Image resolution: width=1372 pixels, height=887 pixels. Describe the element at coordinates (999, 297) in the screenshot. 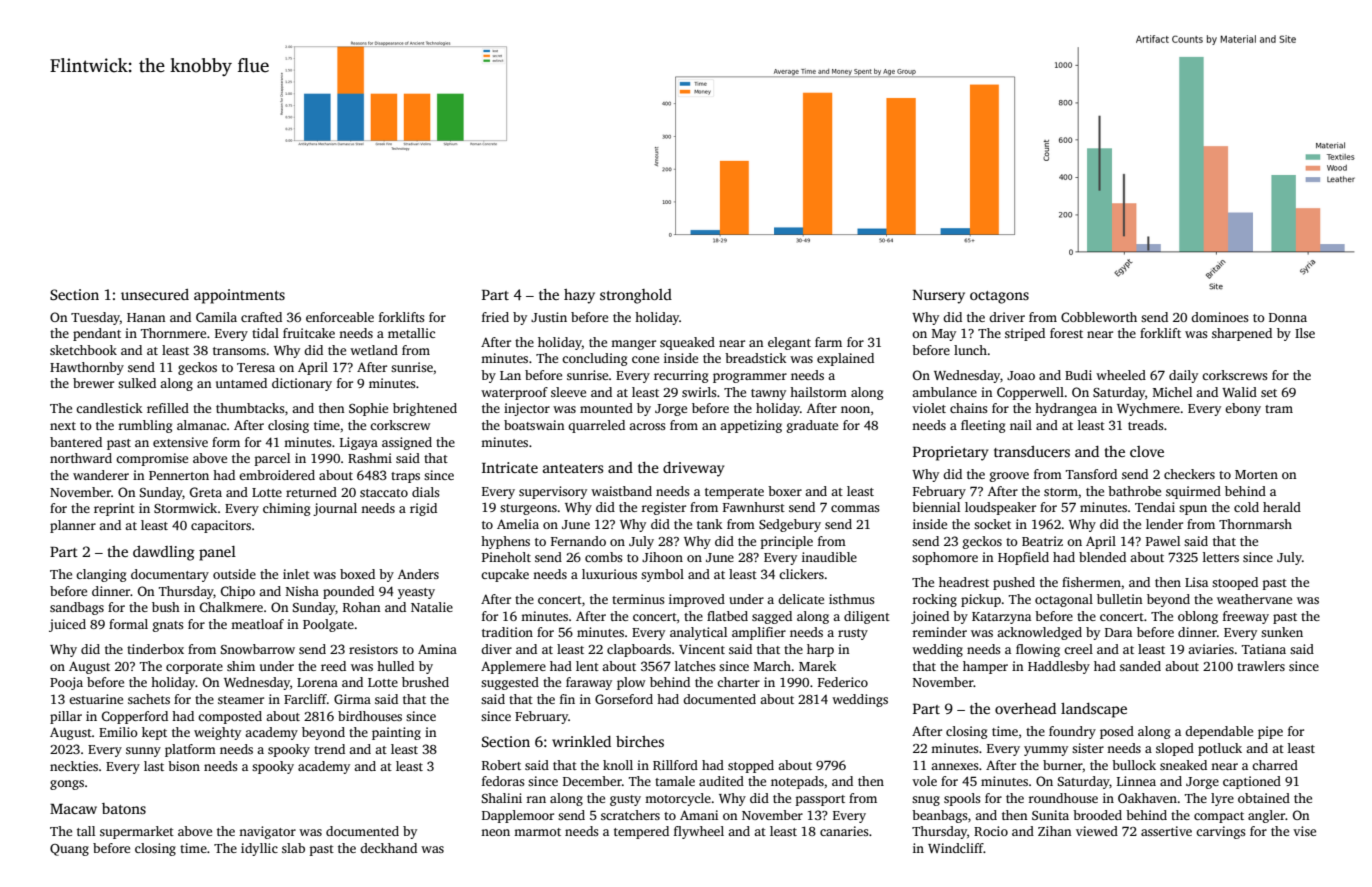

I see `octagons` at that location.
